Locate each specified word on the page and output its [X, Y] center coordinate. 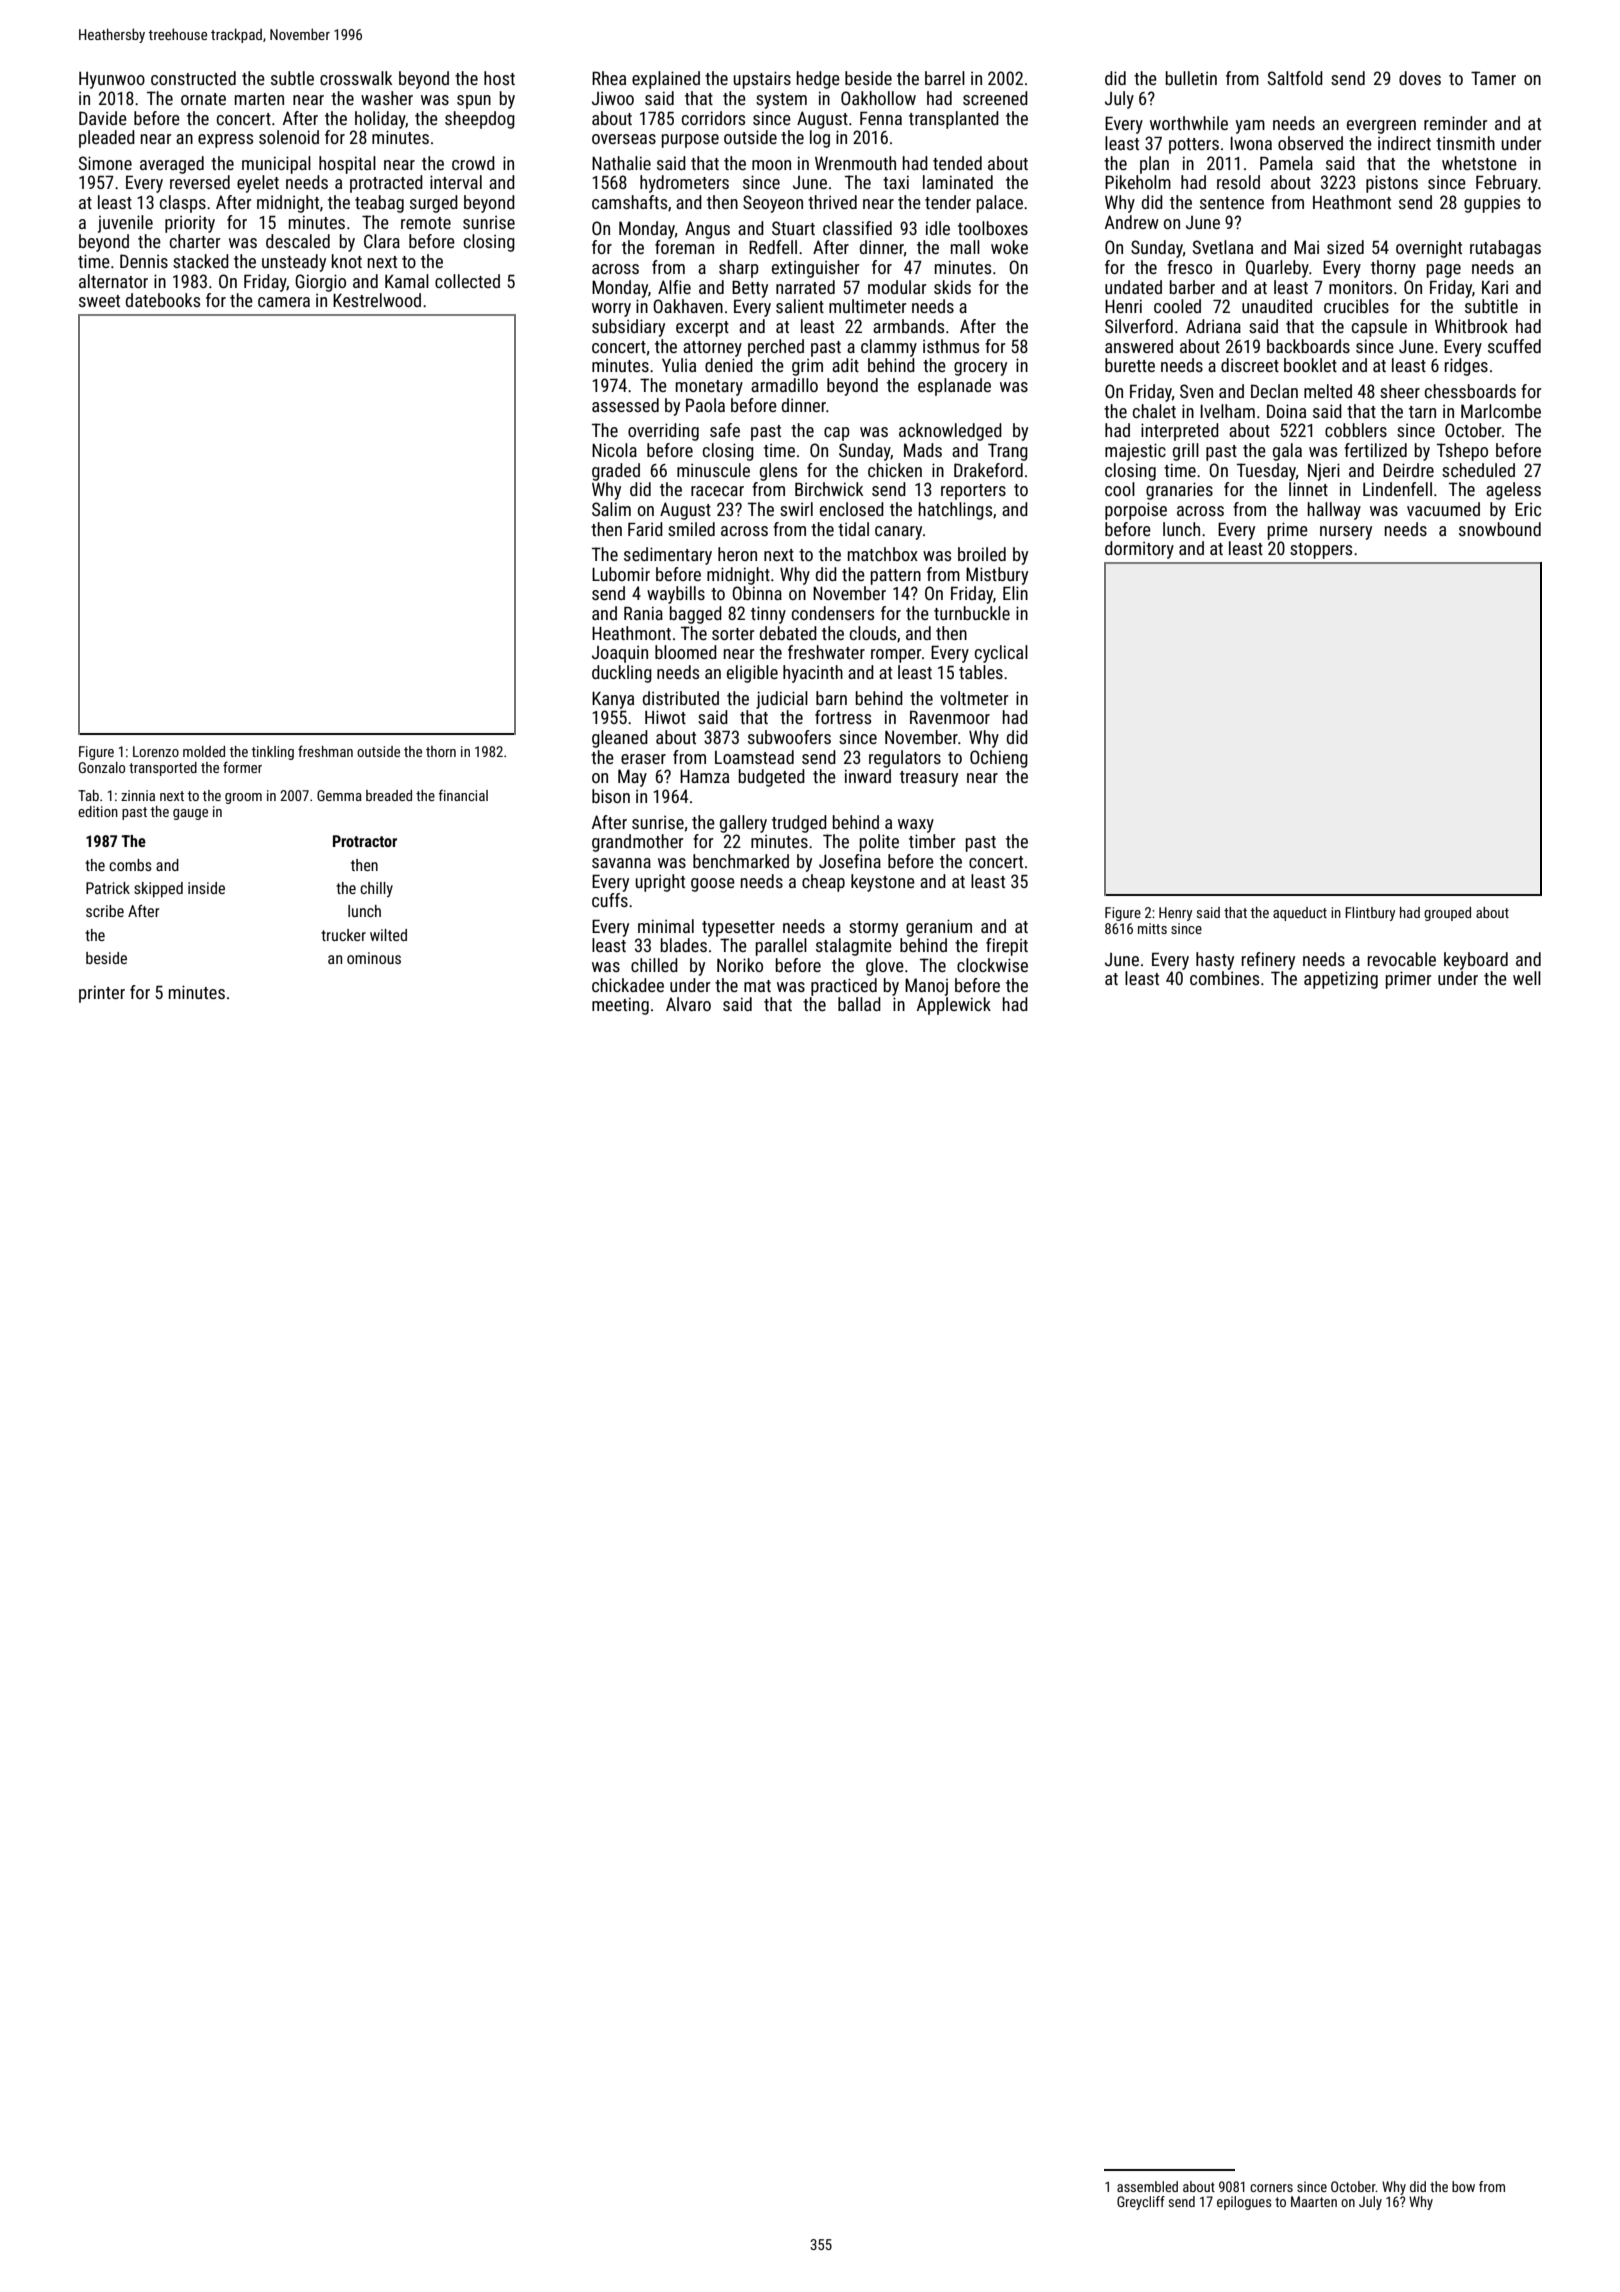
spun [474, 102]
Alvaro [688, 1004]
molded [204, 751]
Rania [643, 613]
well [1527, 978]
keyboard [1476, 961]
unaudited [1277, 306]
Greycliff [1141, 2203]
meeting [620, 1006]
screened [995, 98]
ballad [859, 1004]
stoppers [1321, 551]
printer [102, 994]
